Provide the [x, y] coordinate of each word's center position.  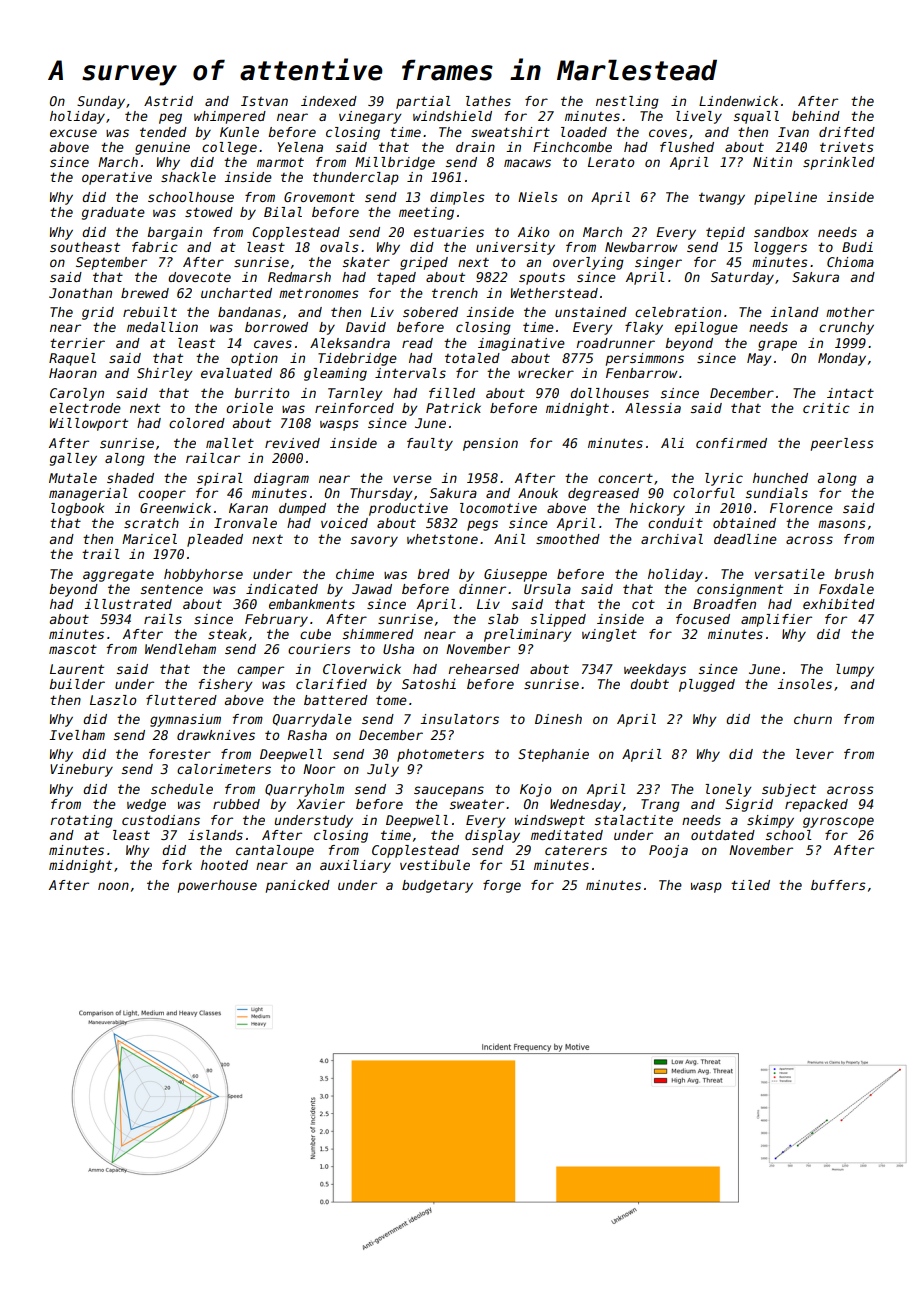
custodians [161, 820]
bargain [174, 233]
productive [408, 509]
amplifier [776, 620]
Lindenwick [738, 101]
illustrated [128, 604]
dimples [457, 198]
